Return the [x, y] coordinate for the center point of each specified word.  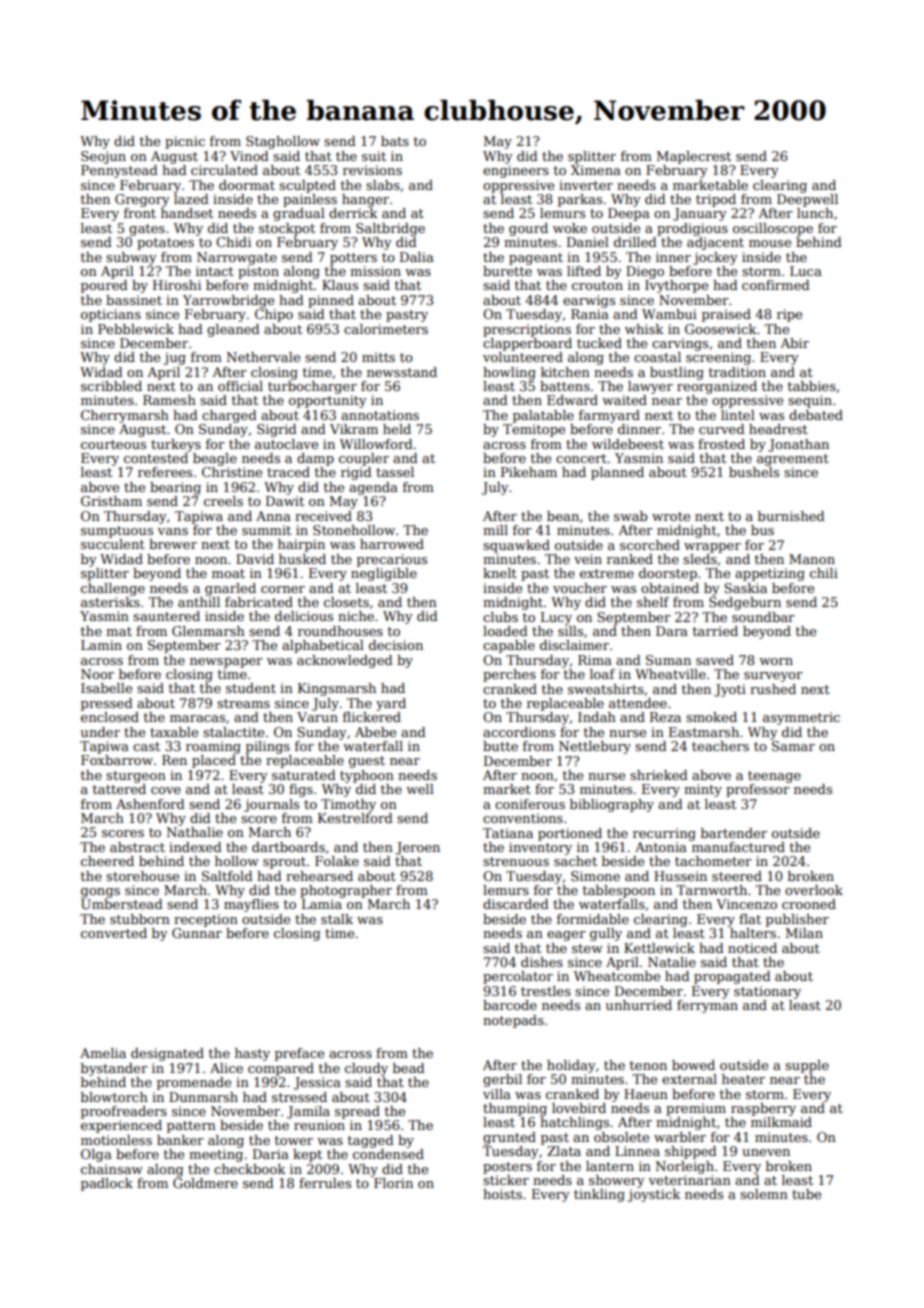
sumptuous [117, 532]
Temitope [534, 430]
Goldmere [205, 1183]
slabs [383, 185]
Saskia [745, 588]
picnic [185, 142]
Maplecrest [694, 157]
